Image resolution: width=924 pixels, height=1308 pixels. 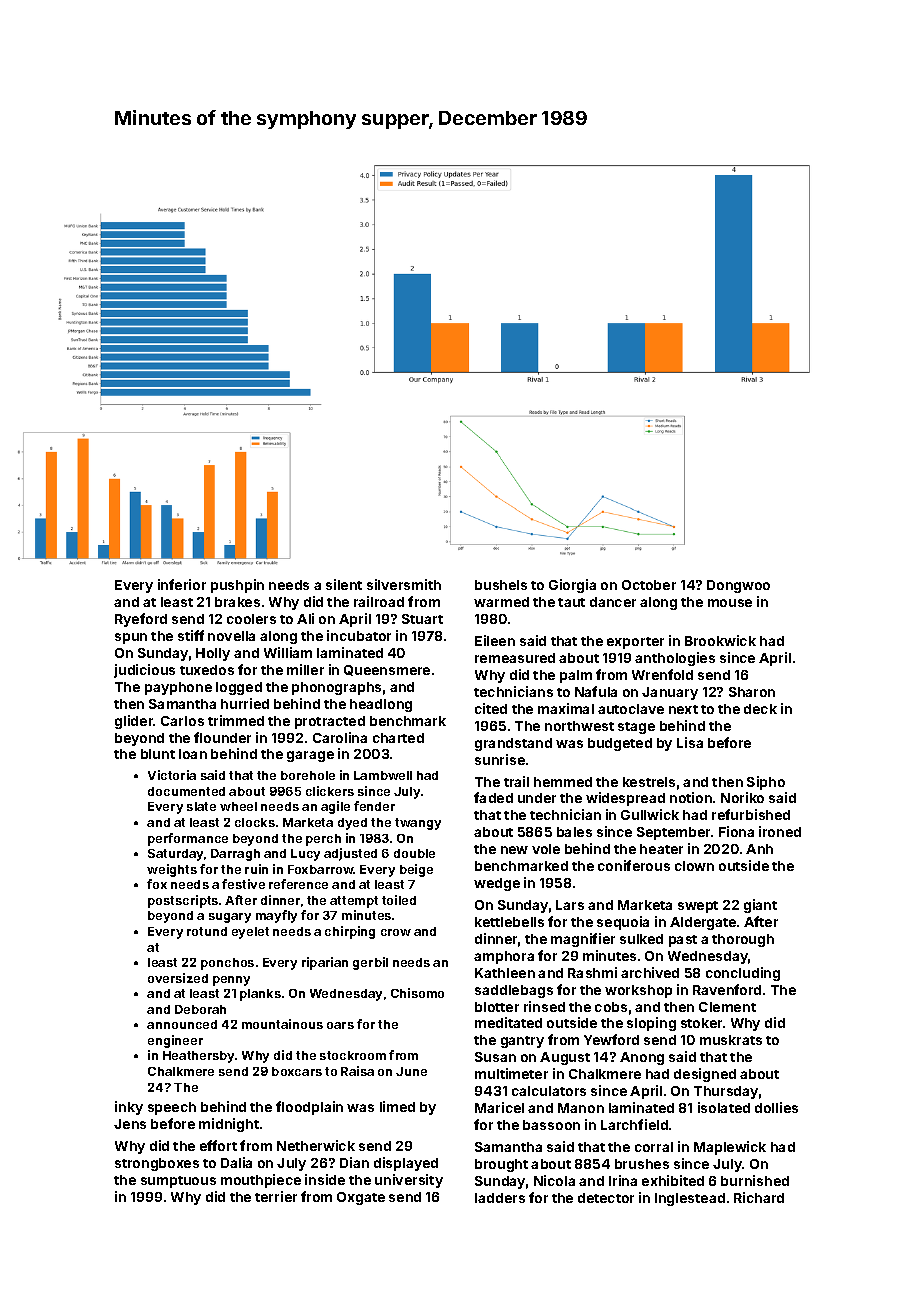 What do you see at coordinates (178, 1182) in the image?
I see `sumptuous` at bounding box center [178, 1182].
